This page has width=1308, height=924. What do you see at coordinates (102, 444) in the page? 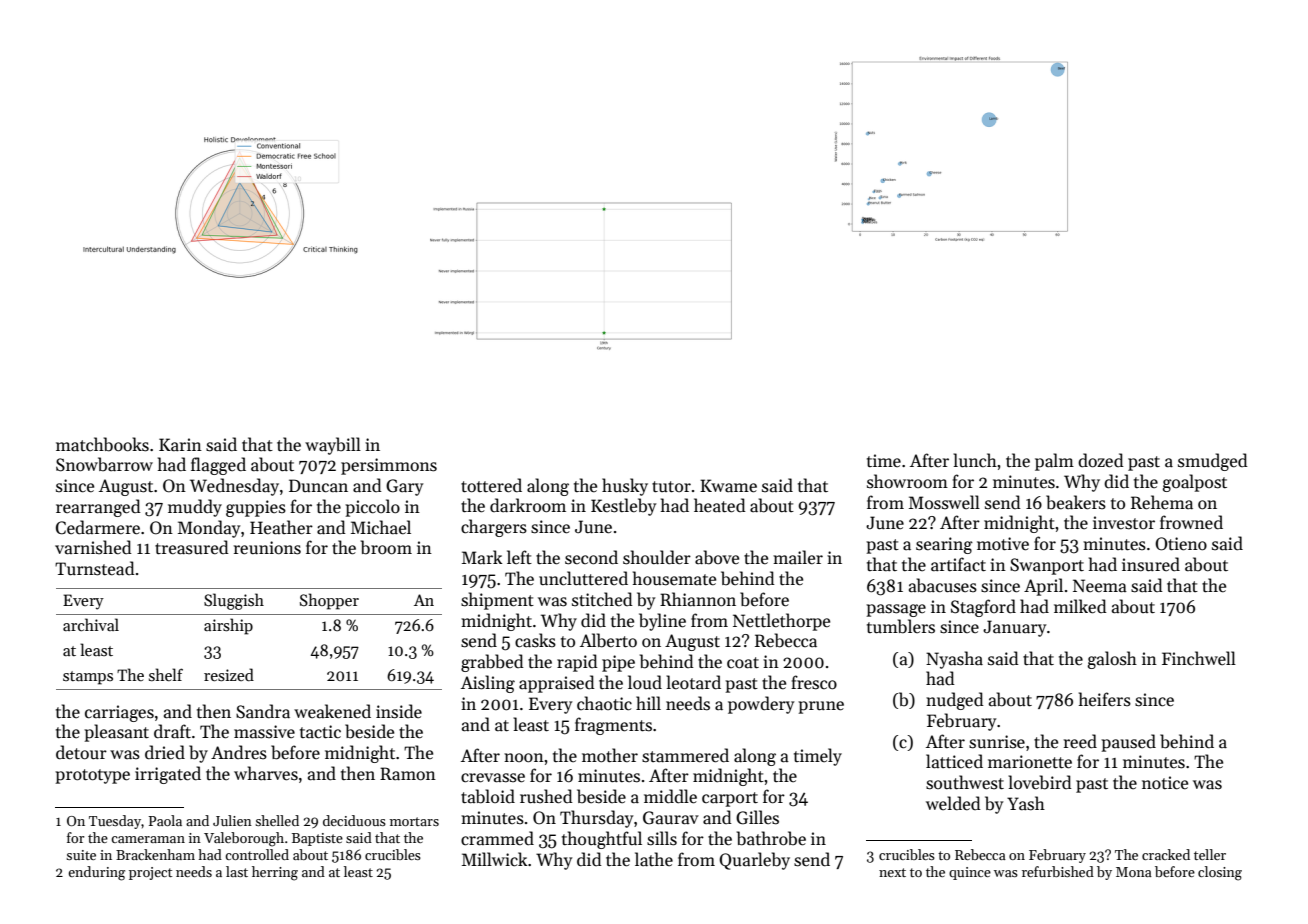
I see `matchbooks` at bounding box center [102, 444].
